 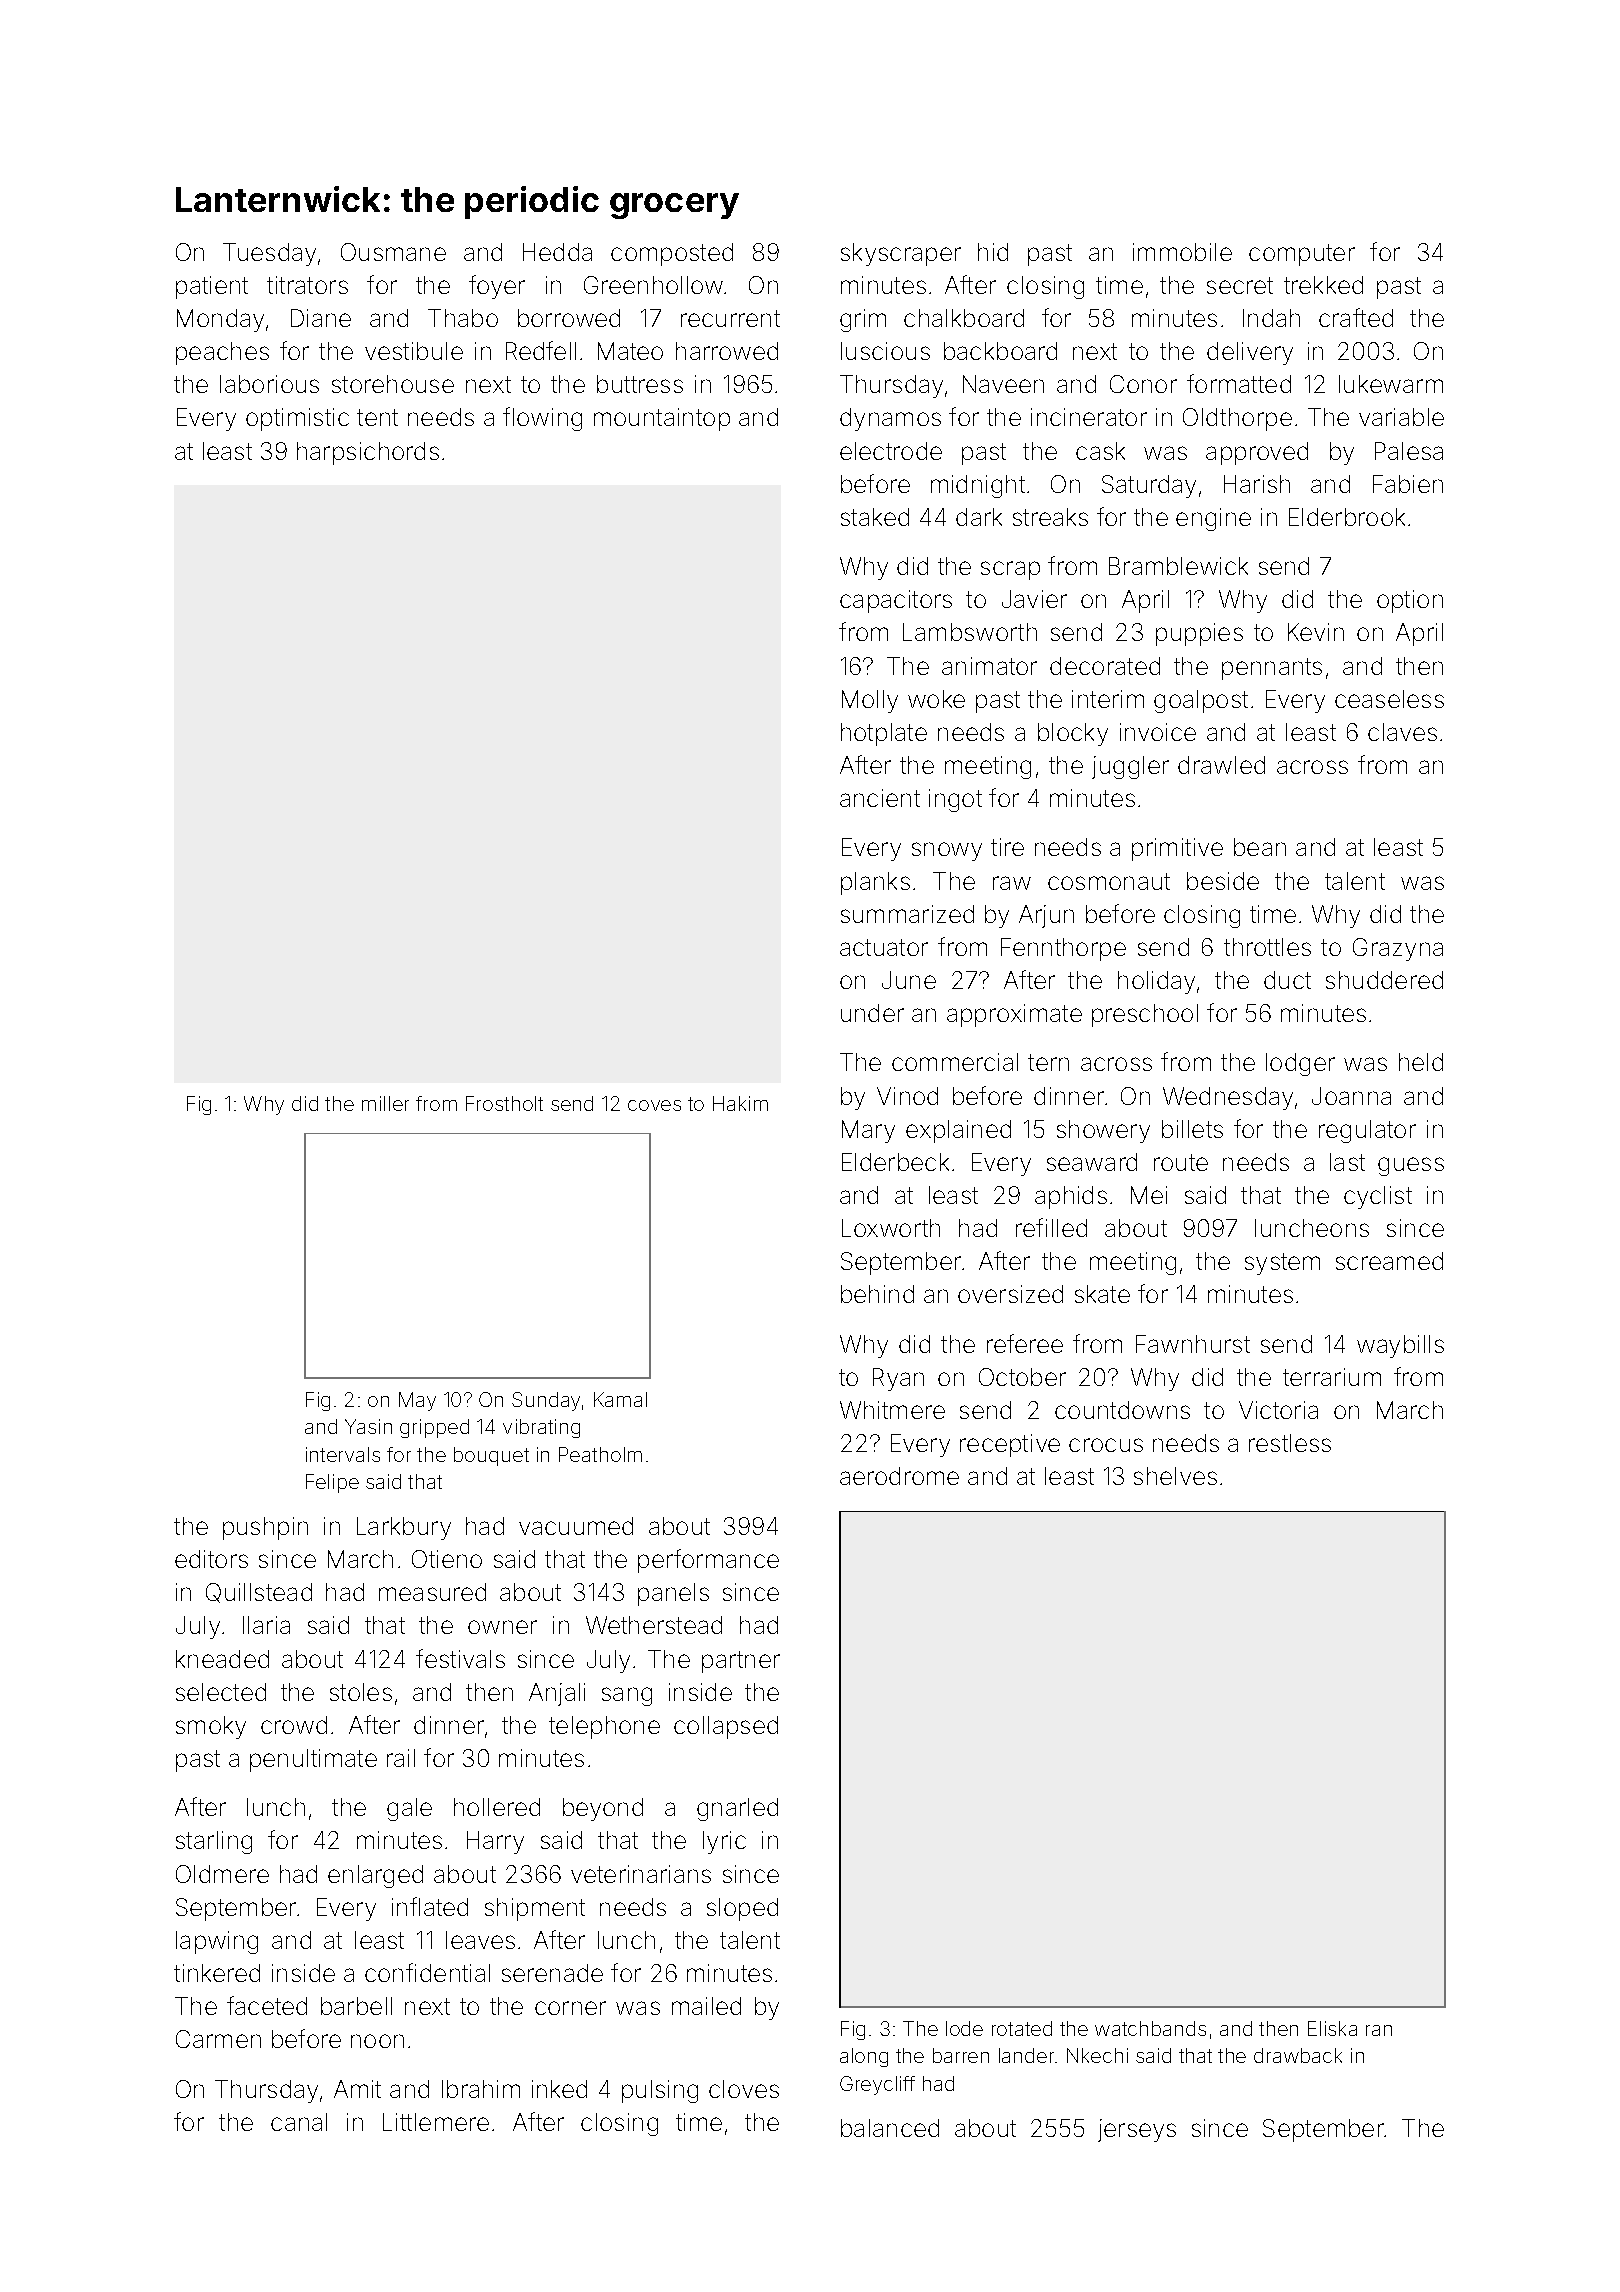 I want to click on corner, so click(x=570, y=2008).
